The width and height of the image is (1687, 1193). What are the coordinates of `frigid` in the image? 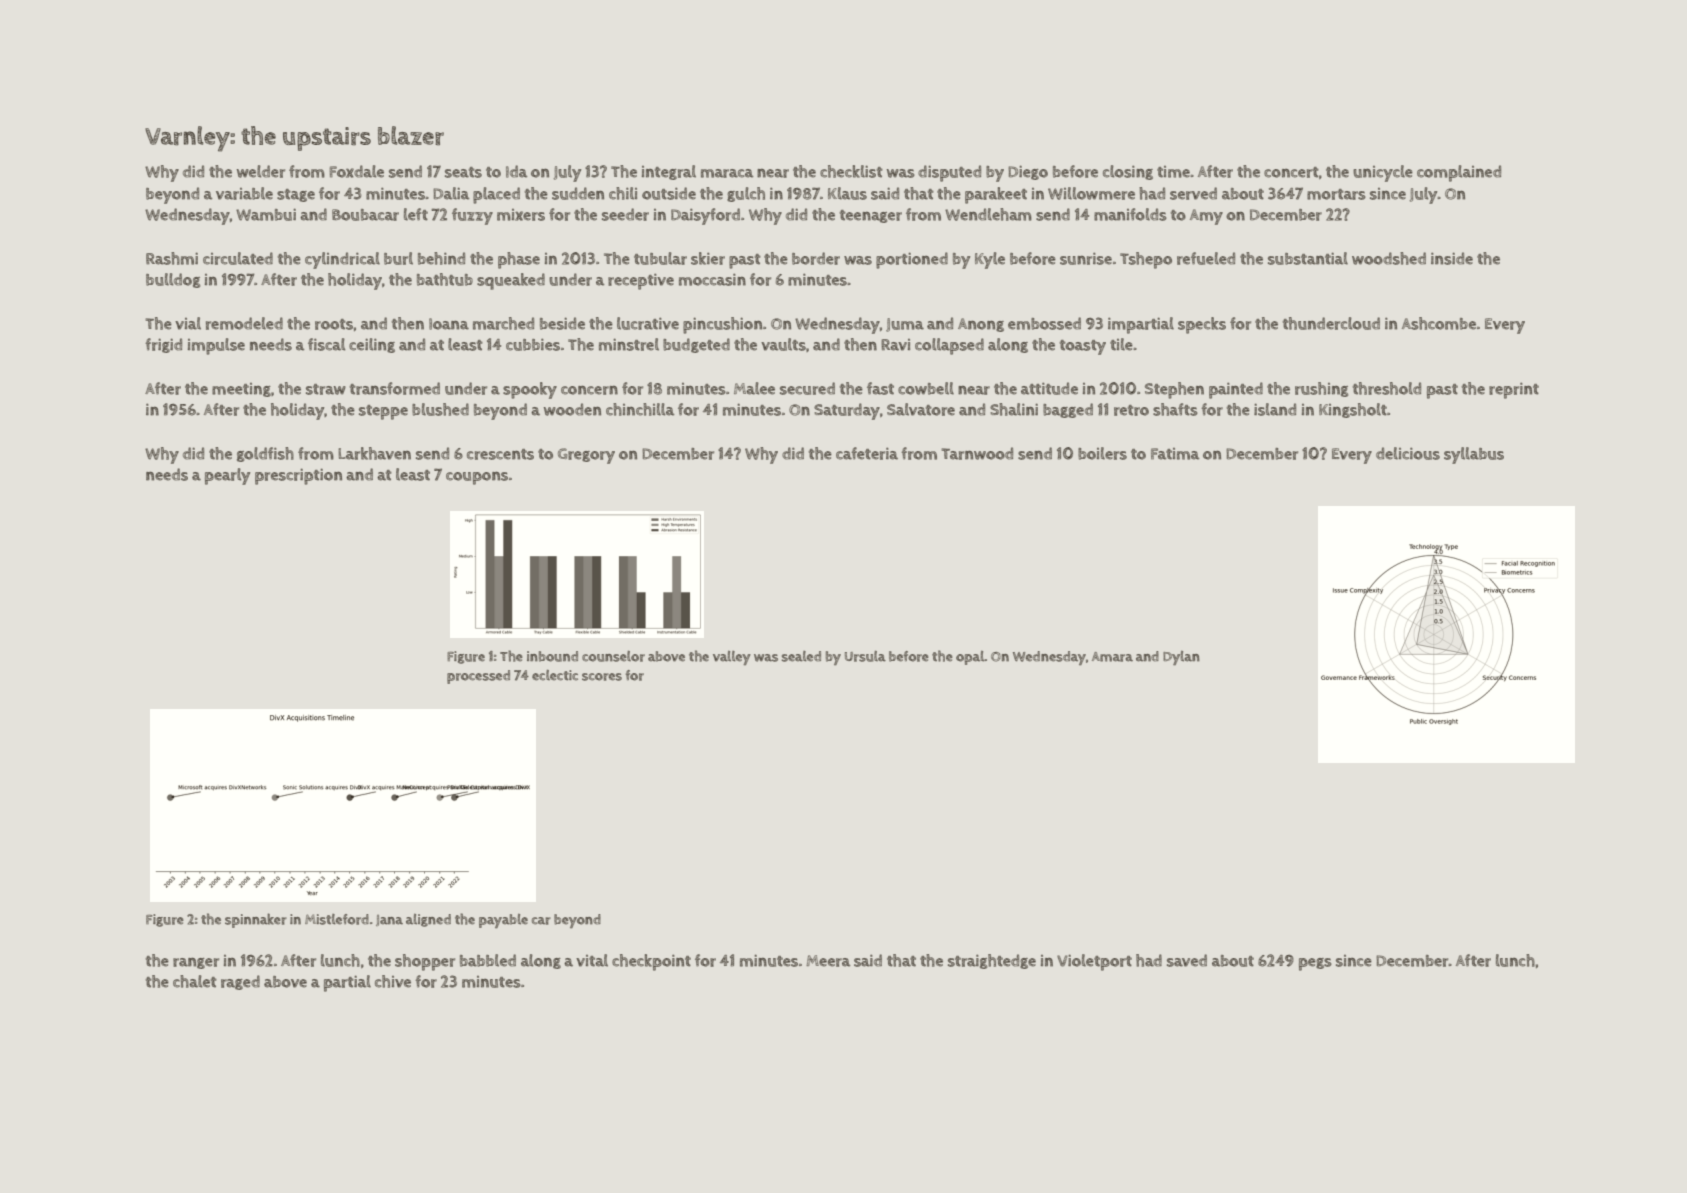 It's located at (163, 345).
